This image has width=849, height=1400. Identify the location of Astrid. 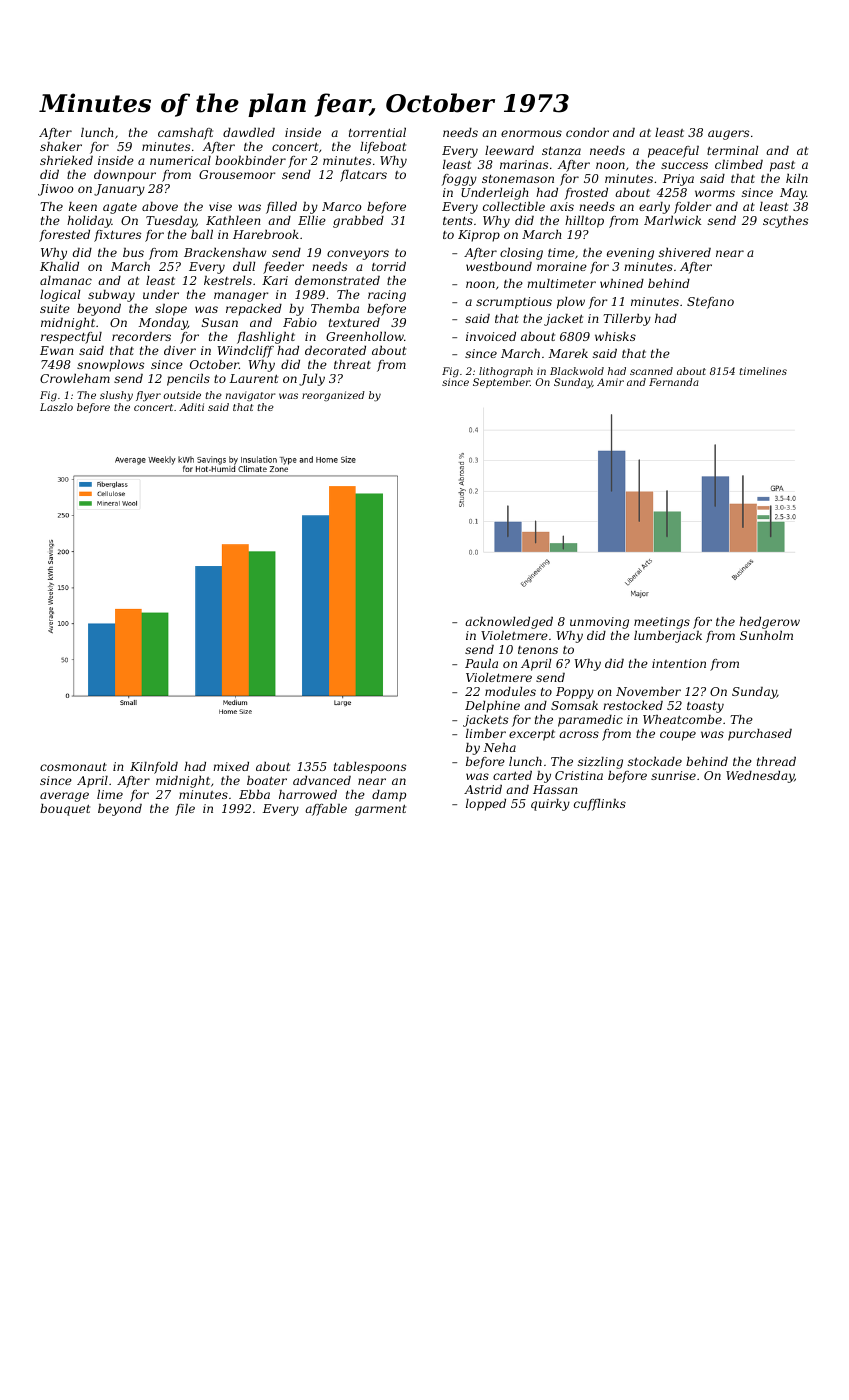
(483, 789).
